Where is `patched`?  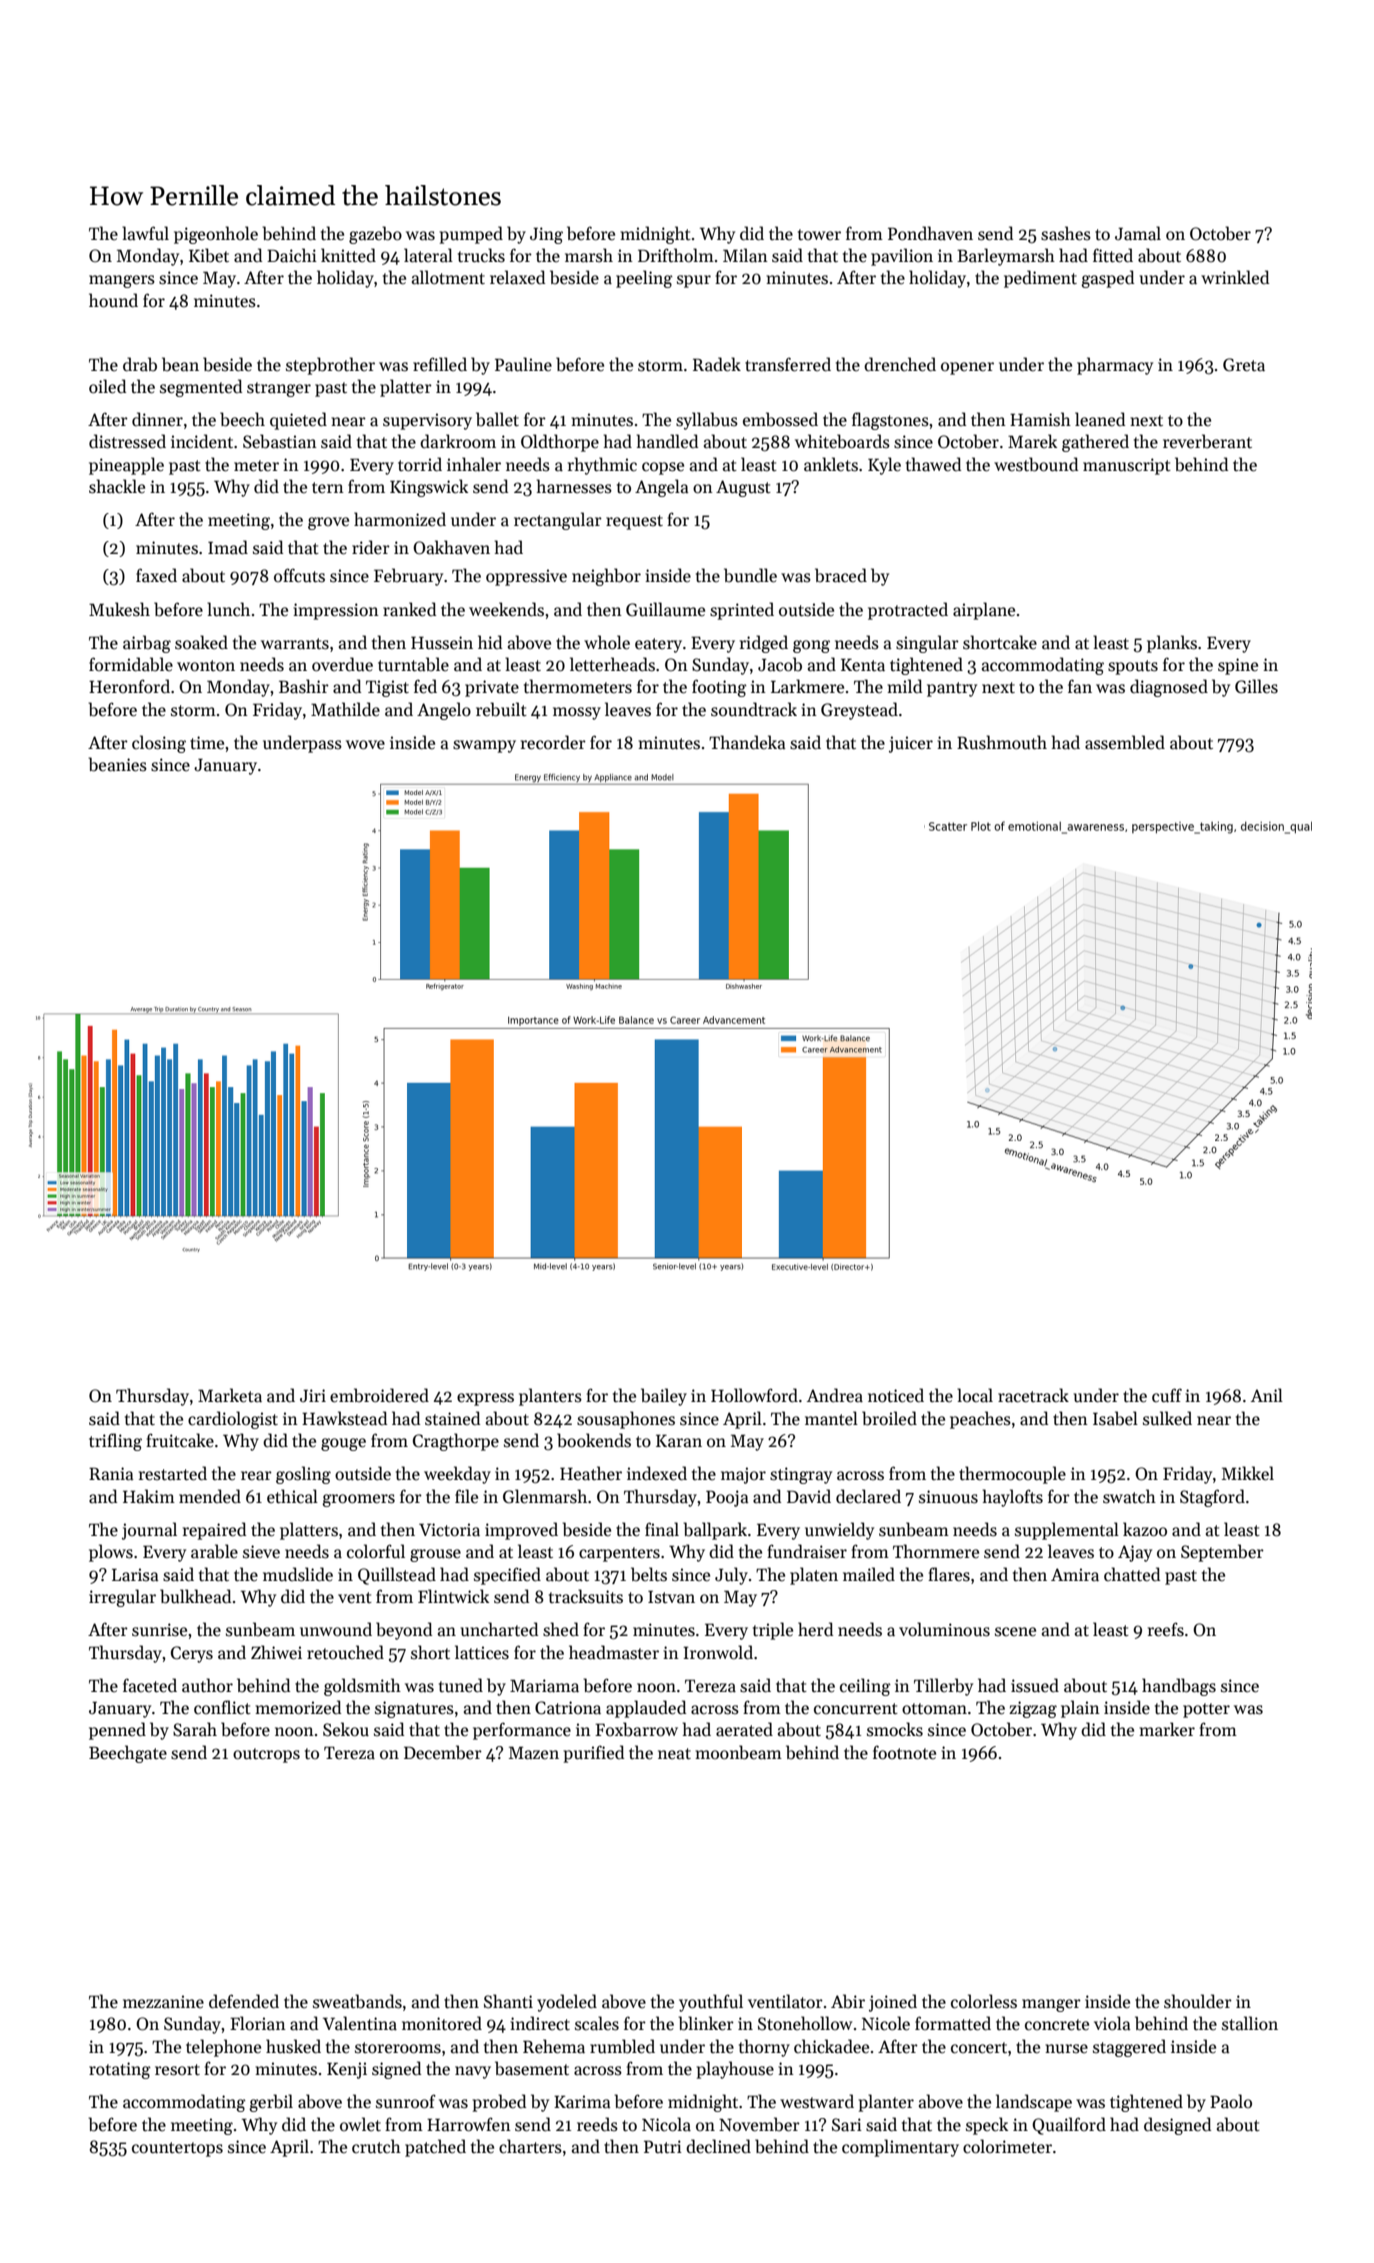
patched is located at coordinates (435, 2148).
